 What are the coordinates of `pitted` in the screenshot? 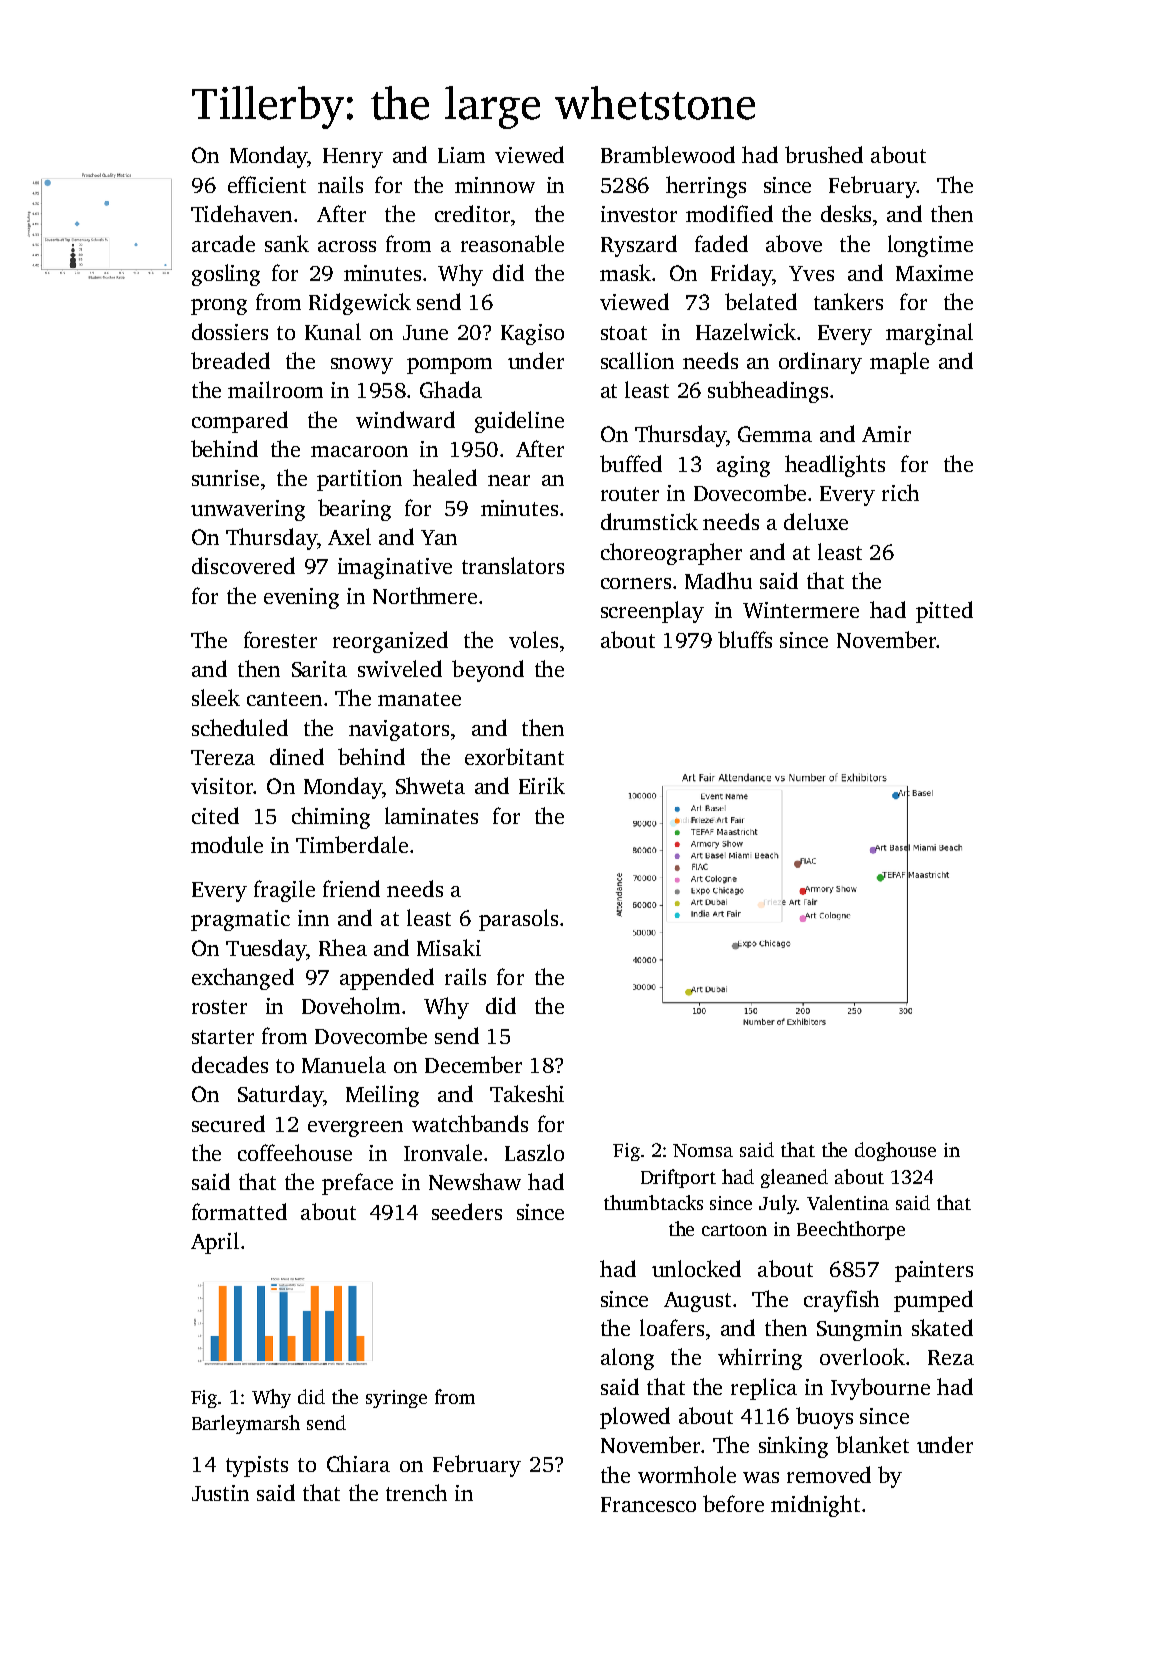 It's located at (944, 612).
